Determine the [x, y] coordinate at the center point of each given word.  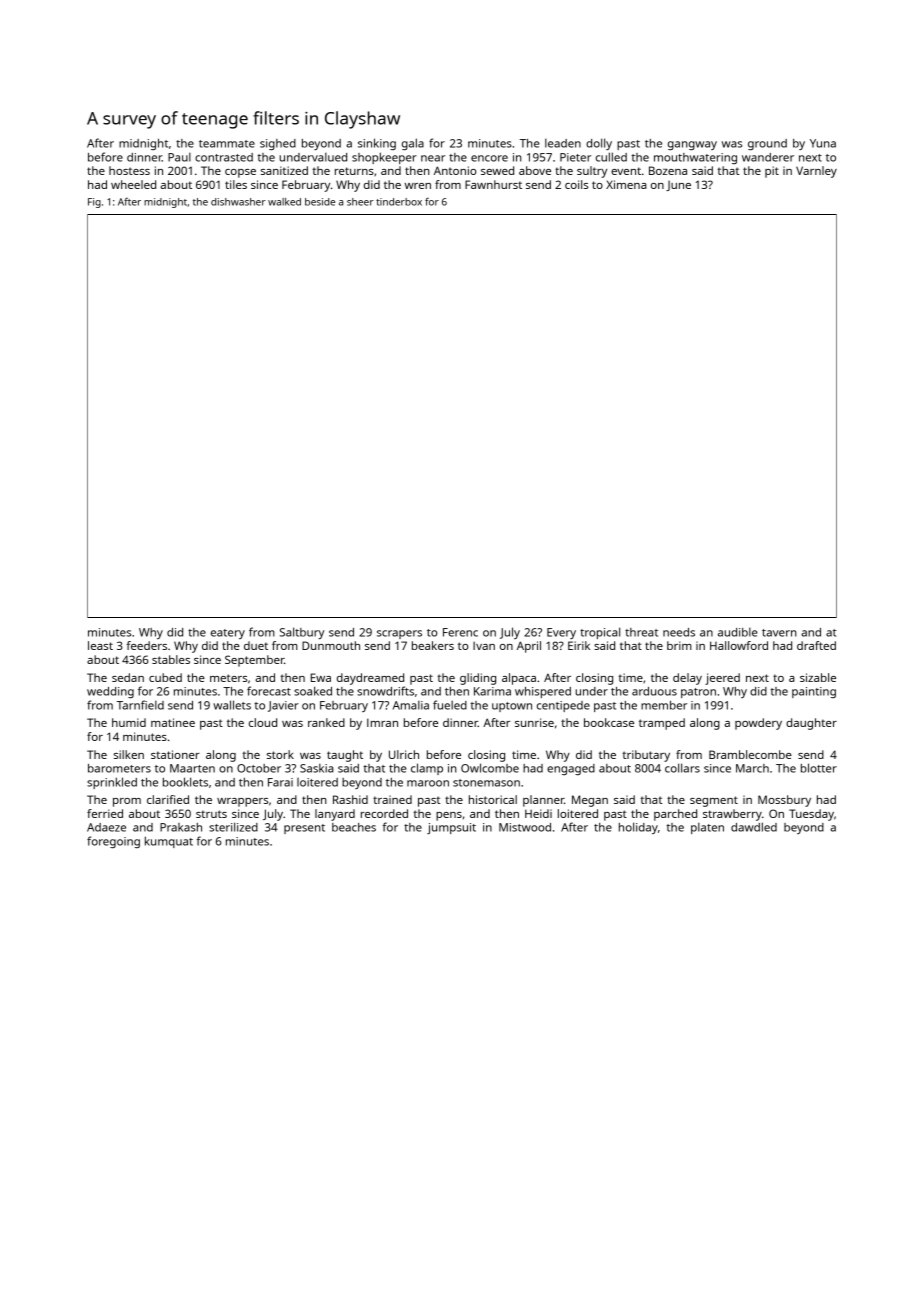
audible [738, 632]
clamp [427, 769]
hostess [129, 170]
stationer [175, 754]
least [100, 645]
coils [576, 184]
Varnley [816, 172]
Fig [94, 203]
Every [561, 633]
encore [489, 158]
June [678, 186]
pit [772, 172]
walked [284, 202]
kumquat [169, 842]
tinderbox [399, 202]
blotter [819, 768]
